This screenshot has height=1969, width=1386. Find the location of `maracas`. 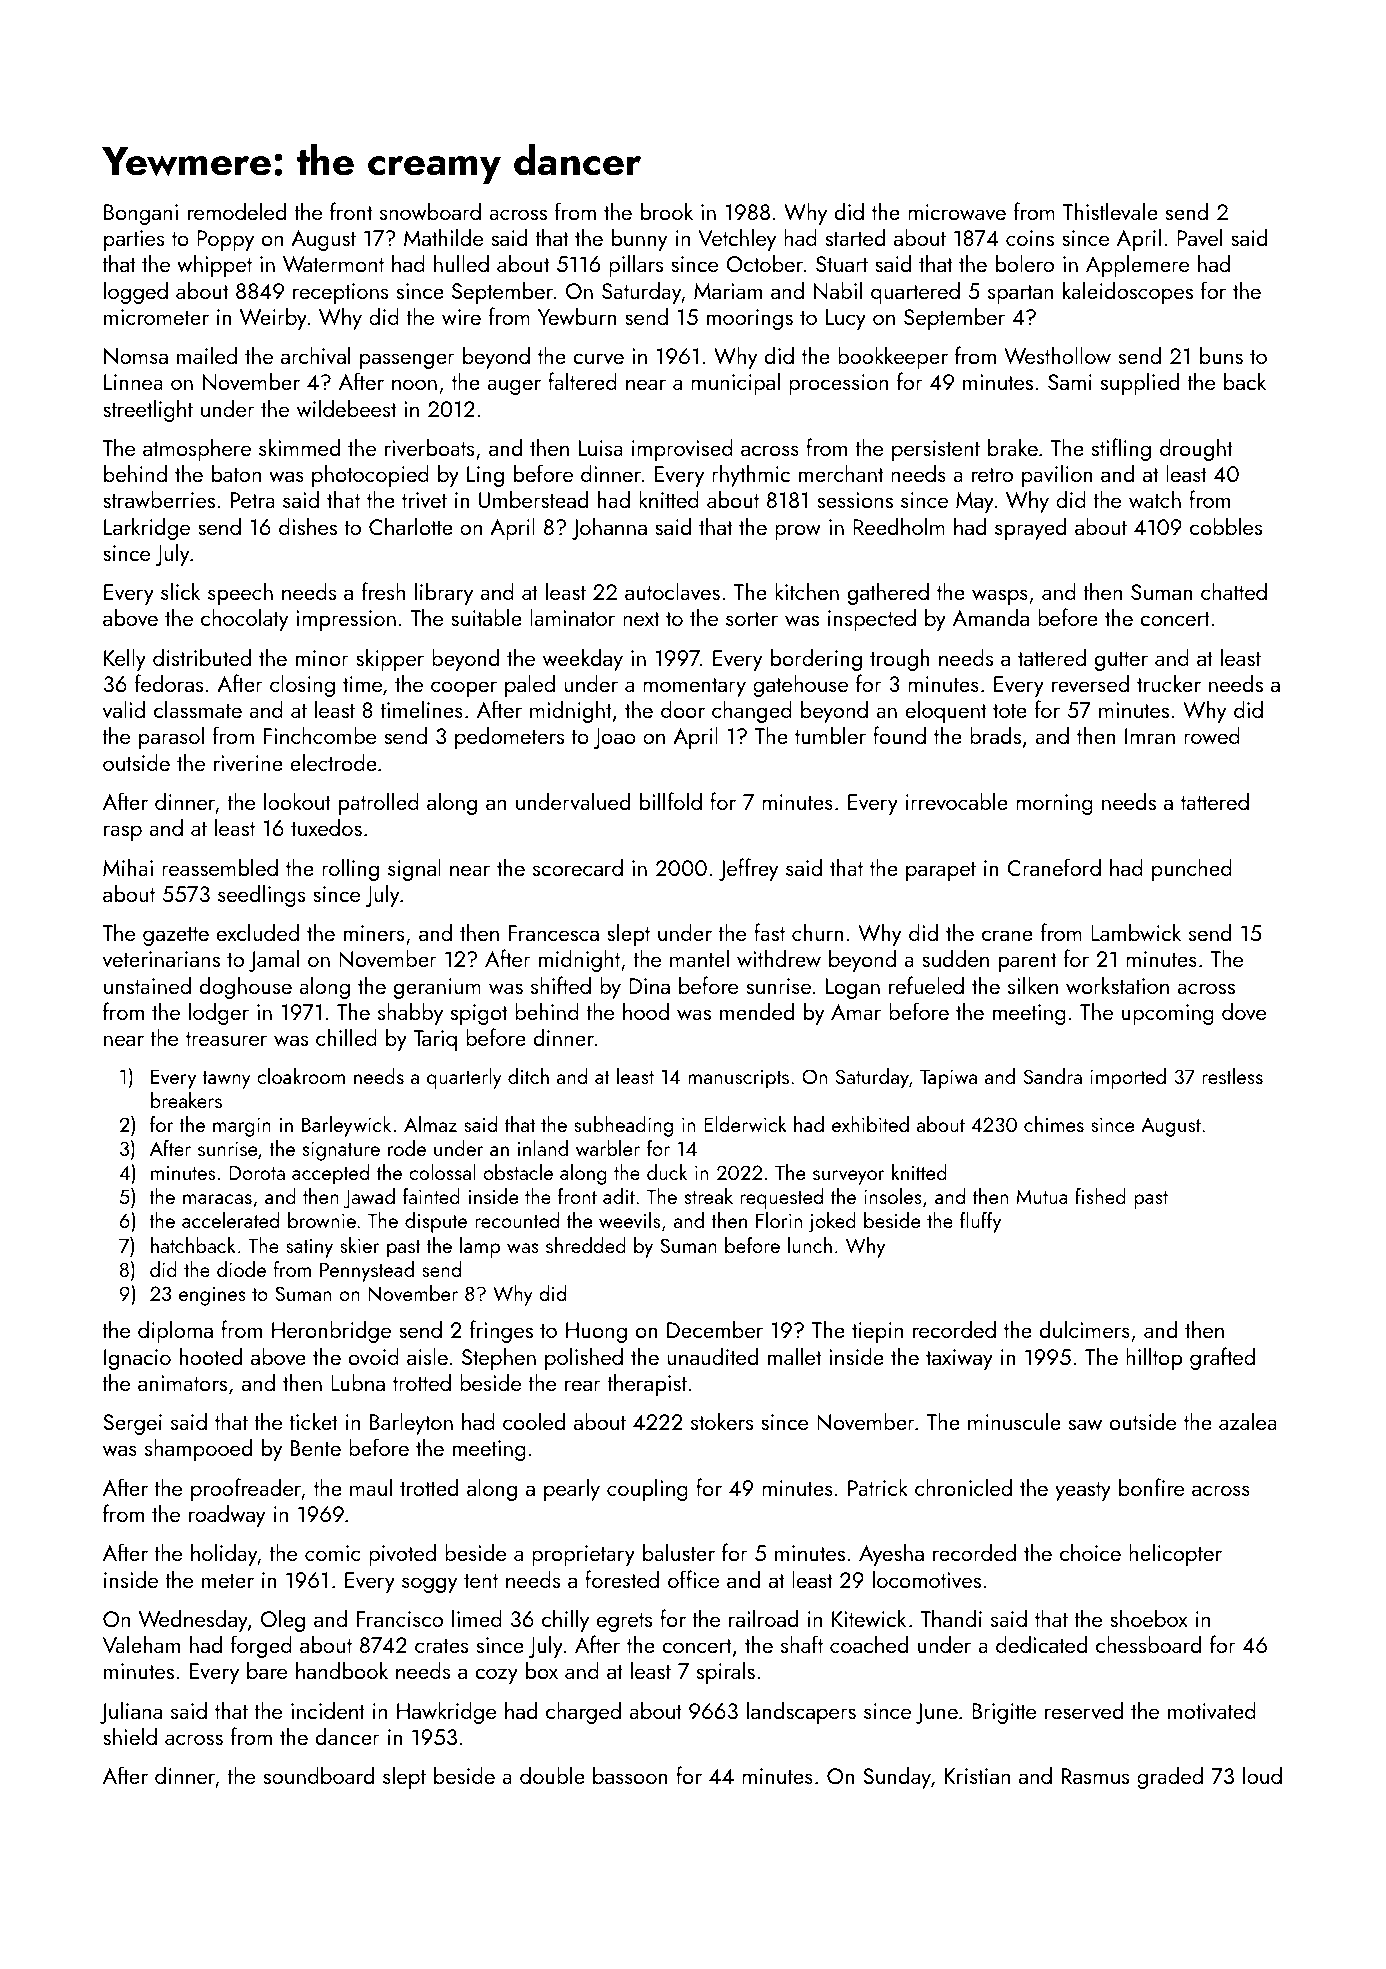

maracas is located at coordinates (217, 1199).
